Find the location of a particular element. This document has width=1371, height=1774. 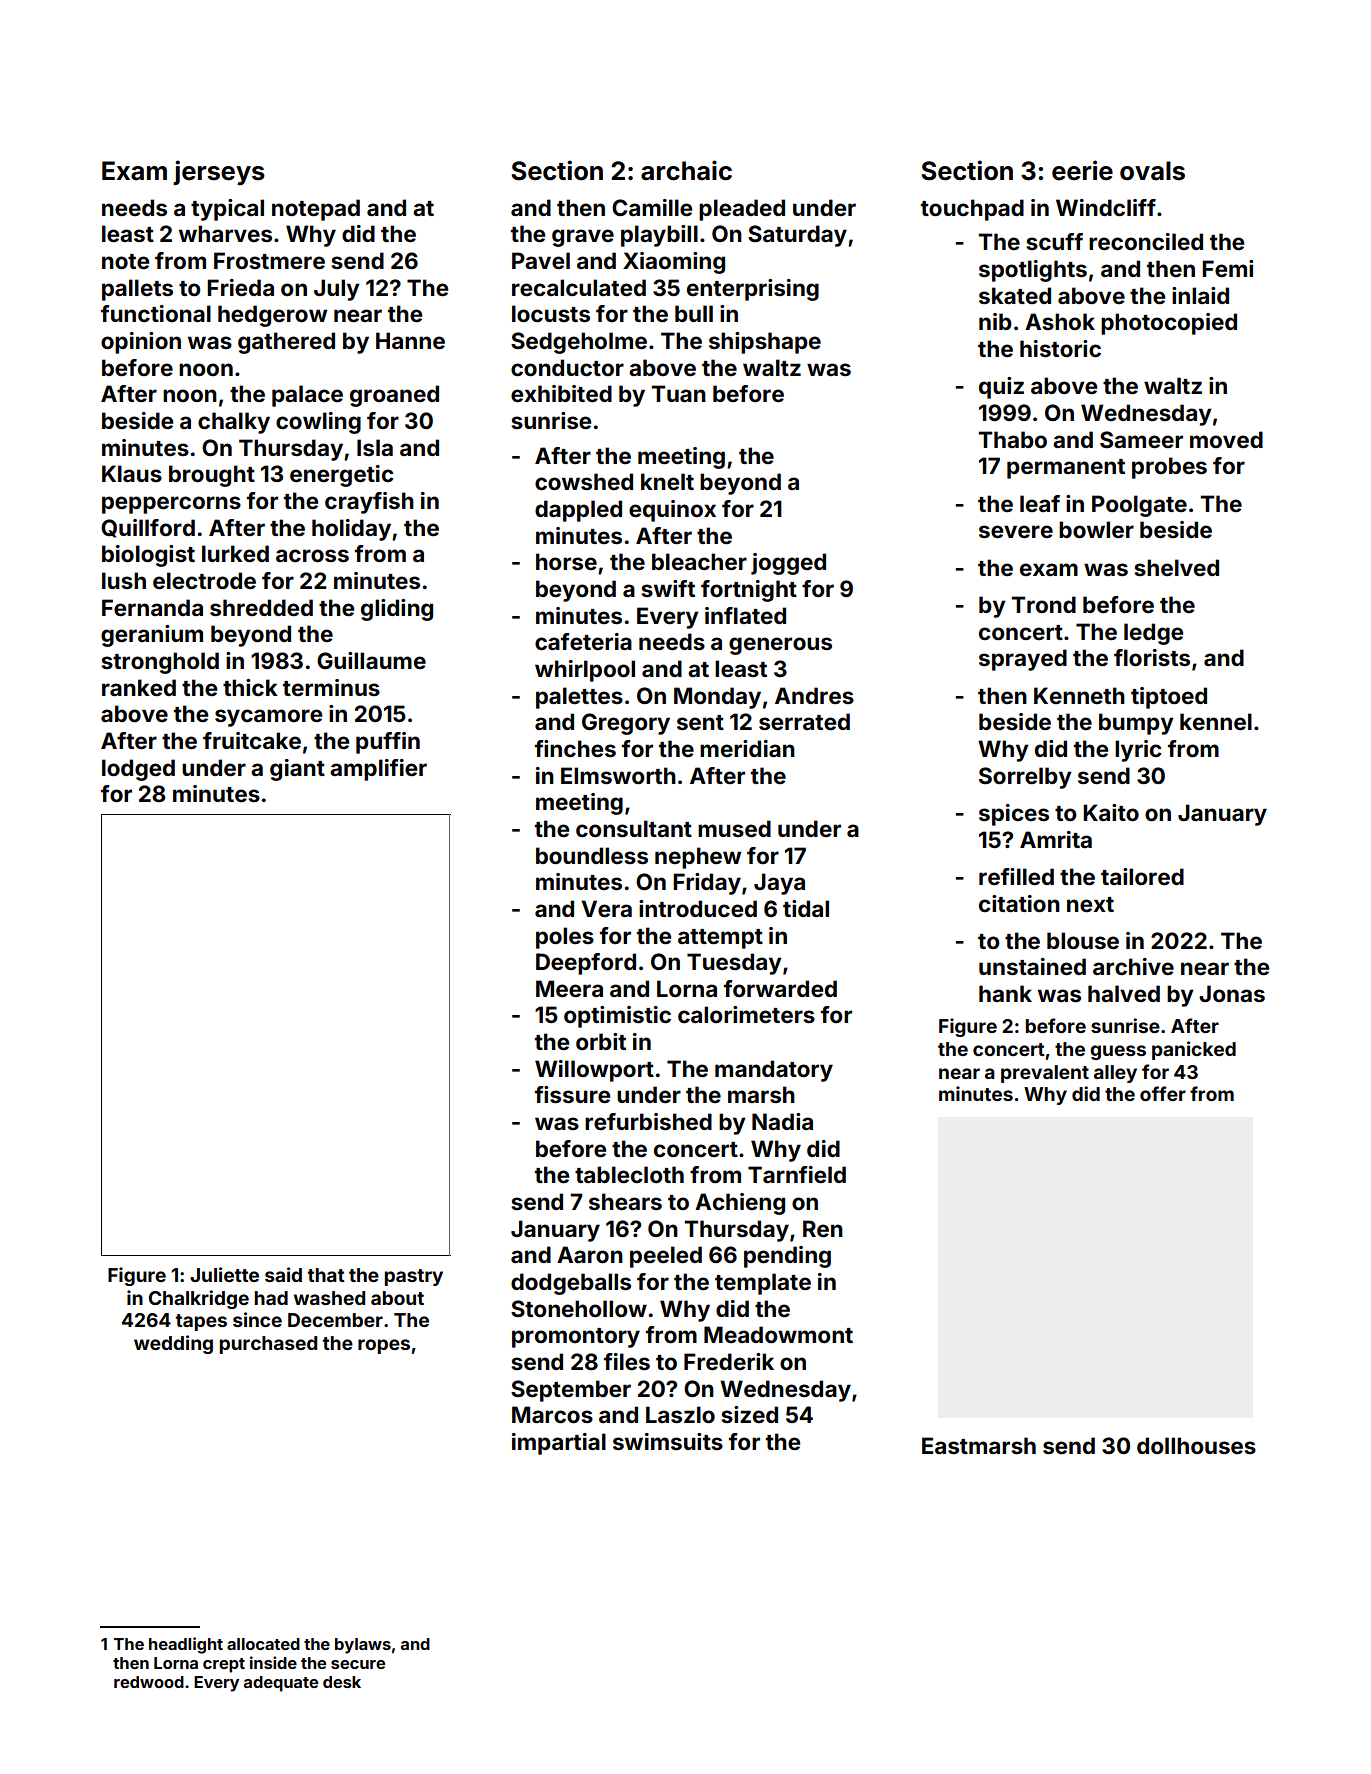

desk is located at coordinates (342, 1682).
